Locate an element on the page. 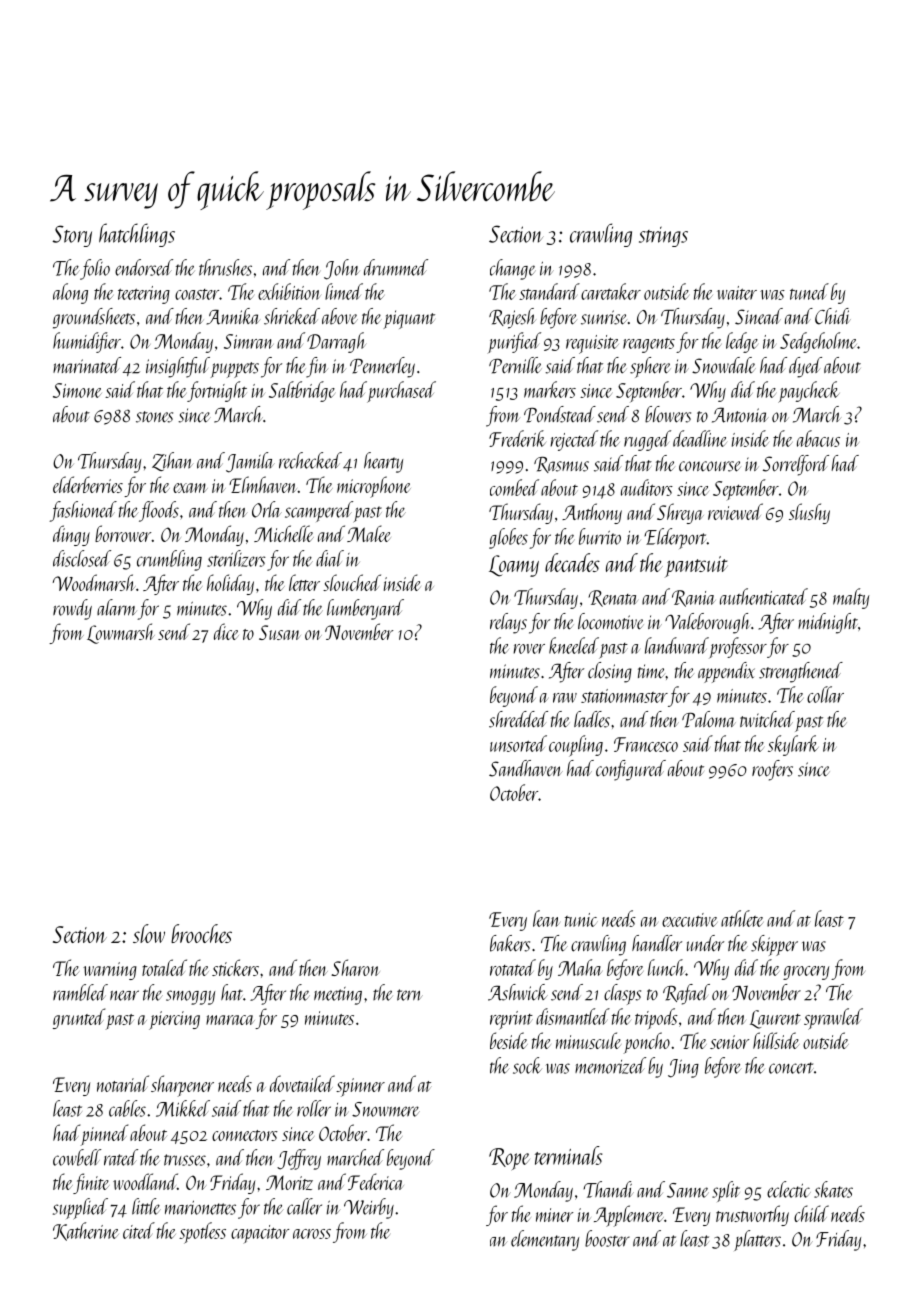  bakers is located at coordinates (510, 943).
